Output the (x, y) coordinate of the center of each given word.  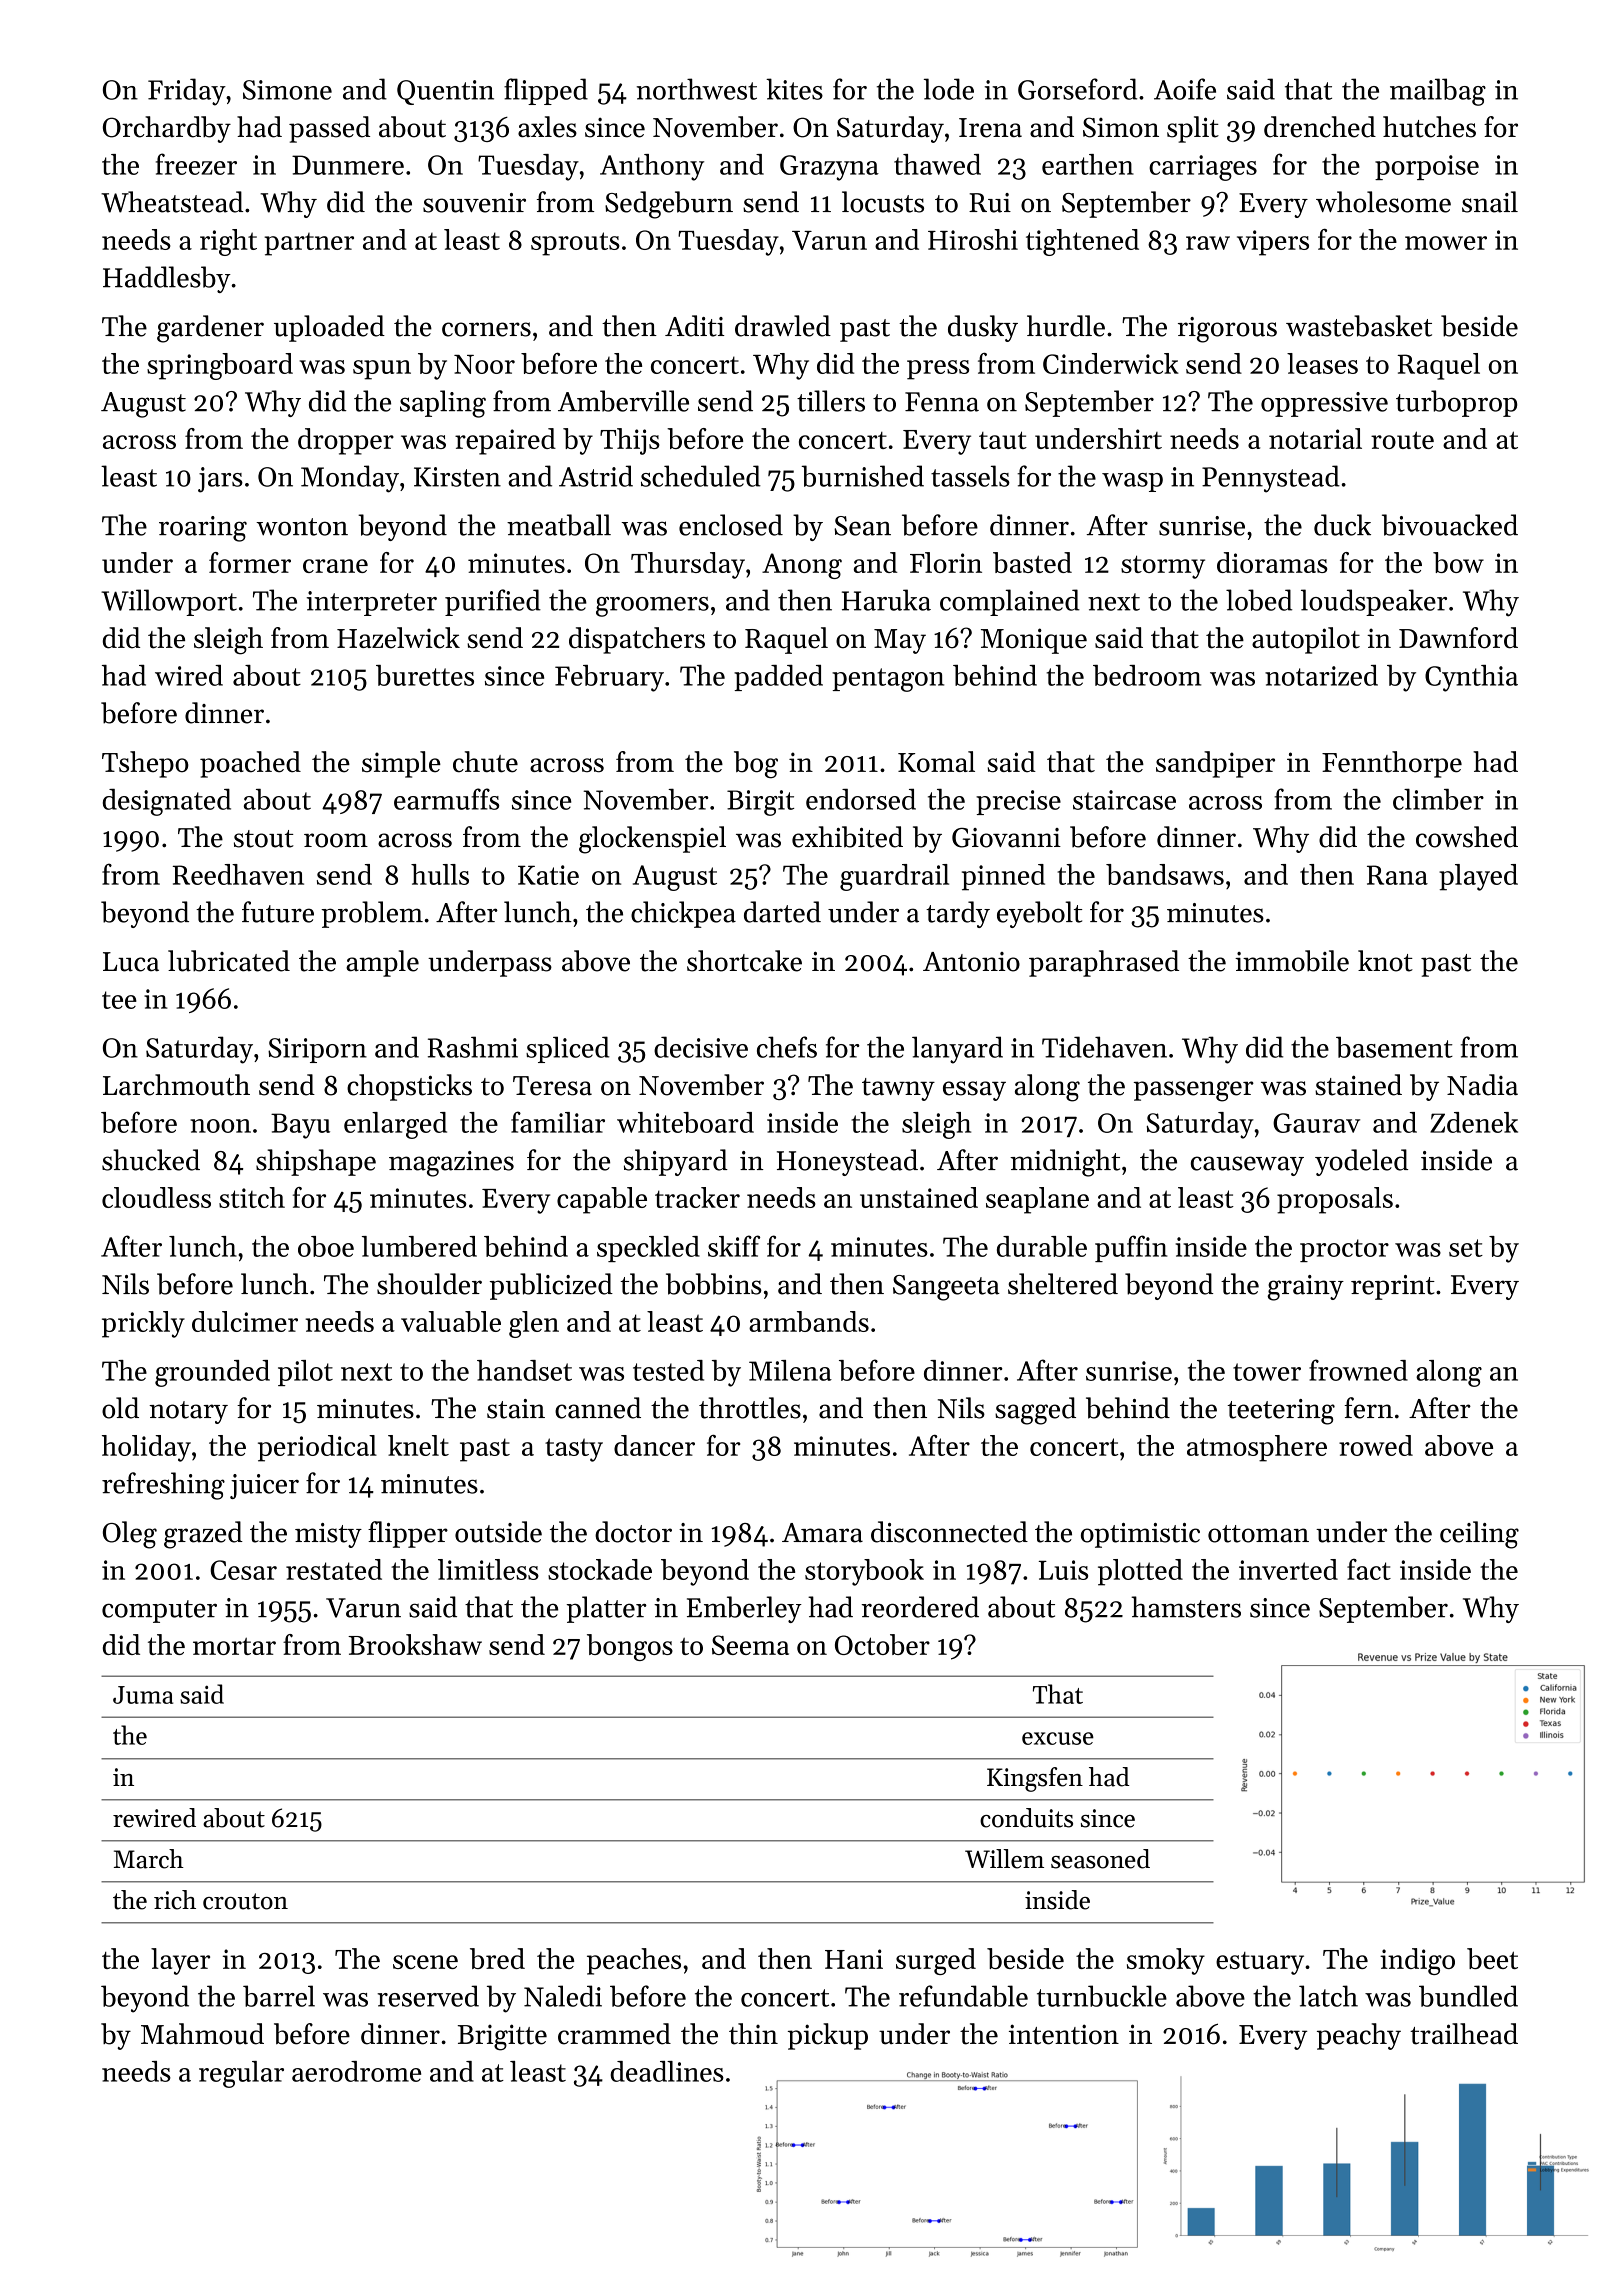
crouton (245, 1901)
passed (329, 129)
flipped (546, 91)
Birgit (760, 803)
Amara (822, 1533)
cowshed (1467, 837)
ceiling (1479, 1535)
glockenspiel (652, 840)
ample (382, 963)
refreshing (163, 1486)
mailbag (1438, 92)
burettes (425, 675)
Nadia (1482, 1085)
